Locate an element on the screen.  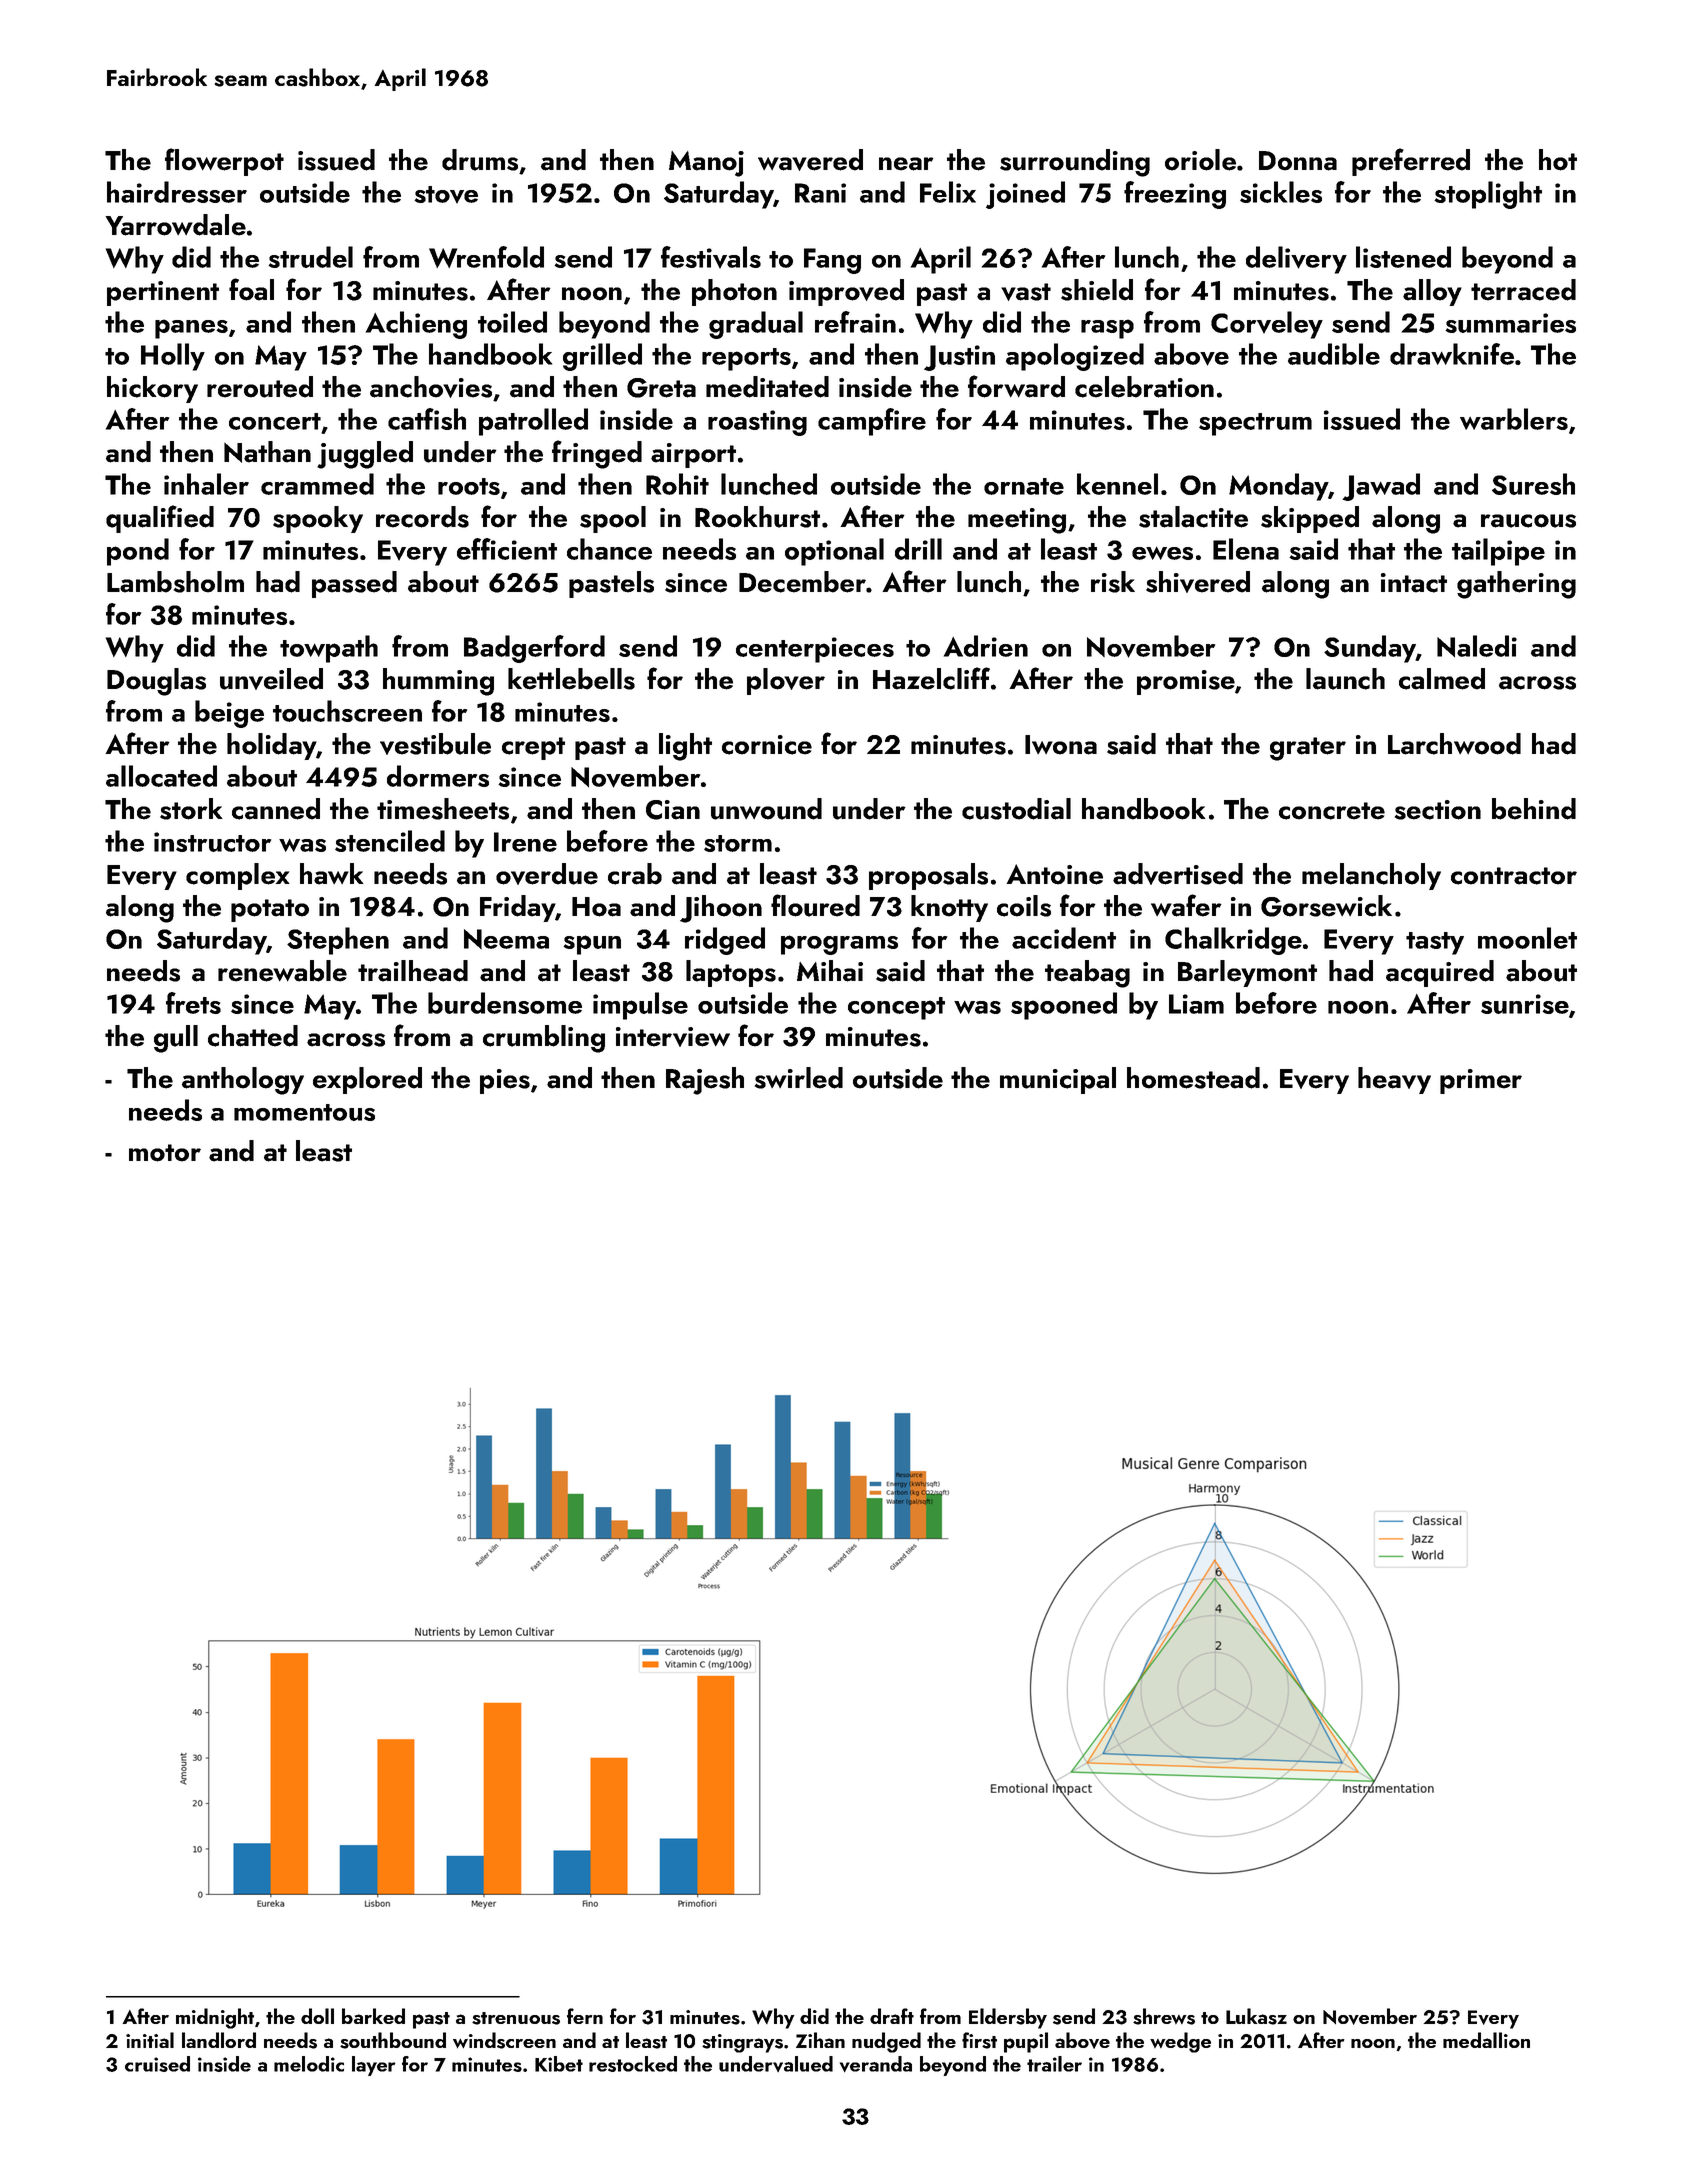
interview is located at coordinates (673, 1037).
